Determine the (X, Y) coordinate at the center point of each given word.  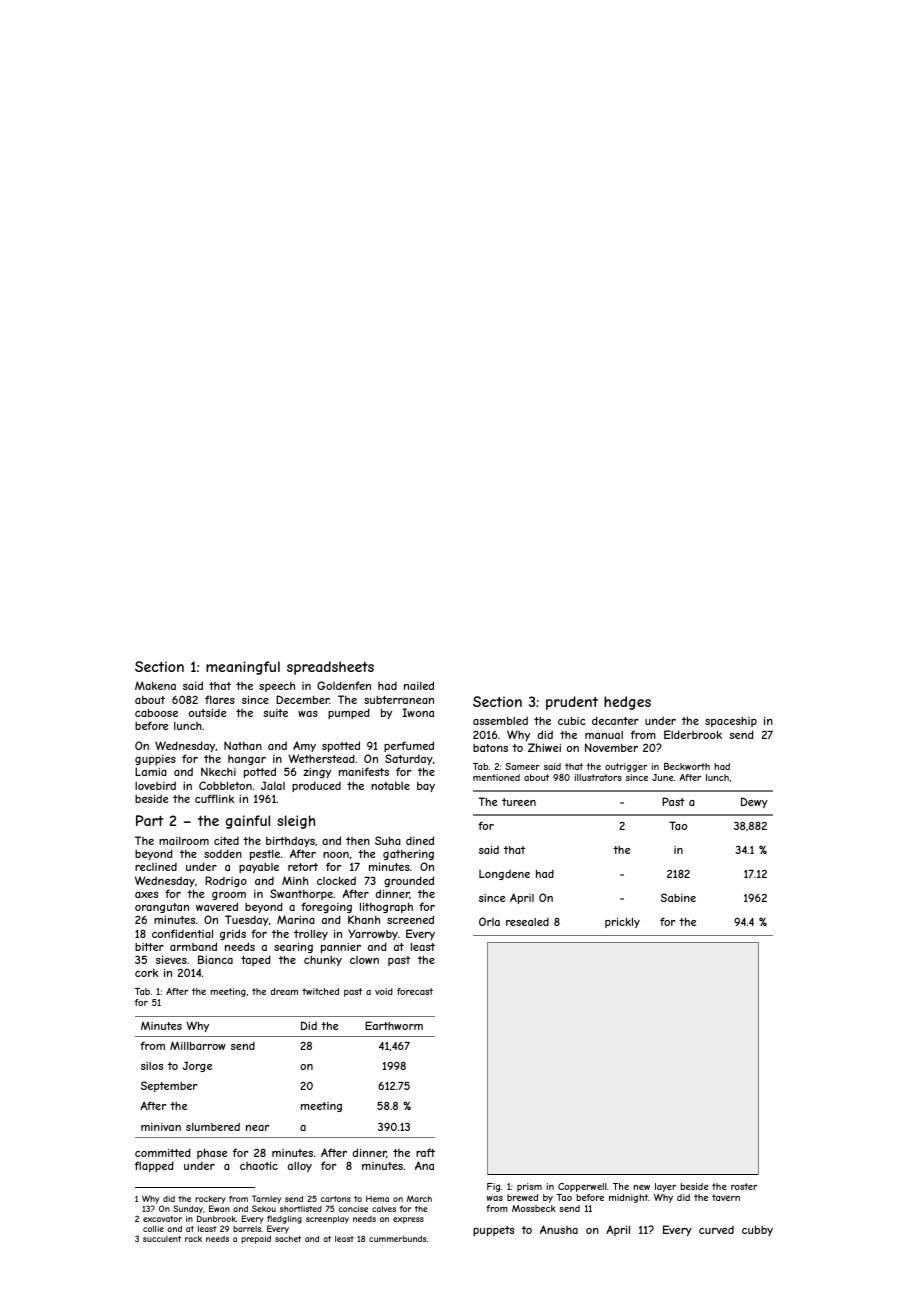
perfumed (409, 746)
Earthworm (394, 1025)
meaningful (243, 668)
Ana (424, 1165)
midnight (628, 1198)
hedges (627, 703)
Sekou (264, 1208)
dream (284, 991)
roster (744, 1186)
